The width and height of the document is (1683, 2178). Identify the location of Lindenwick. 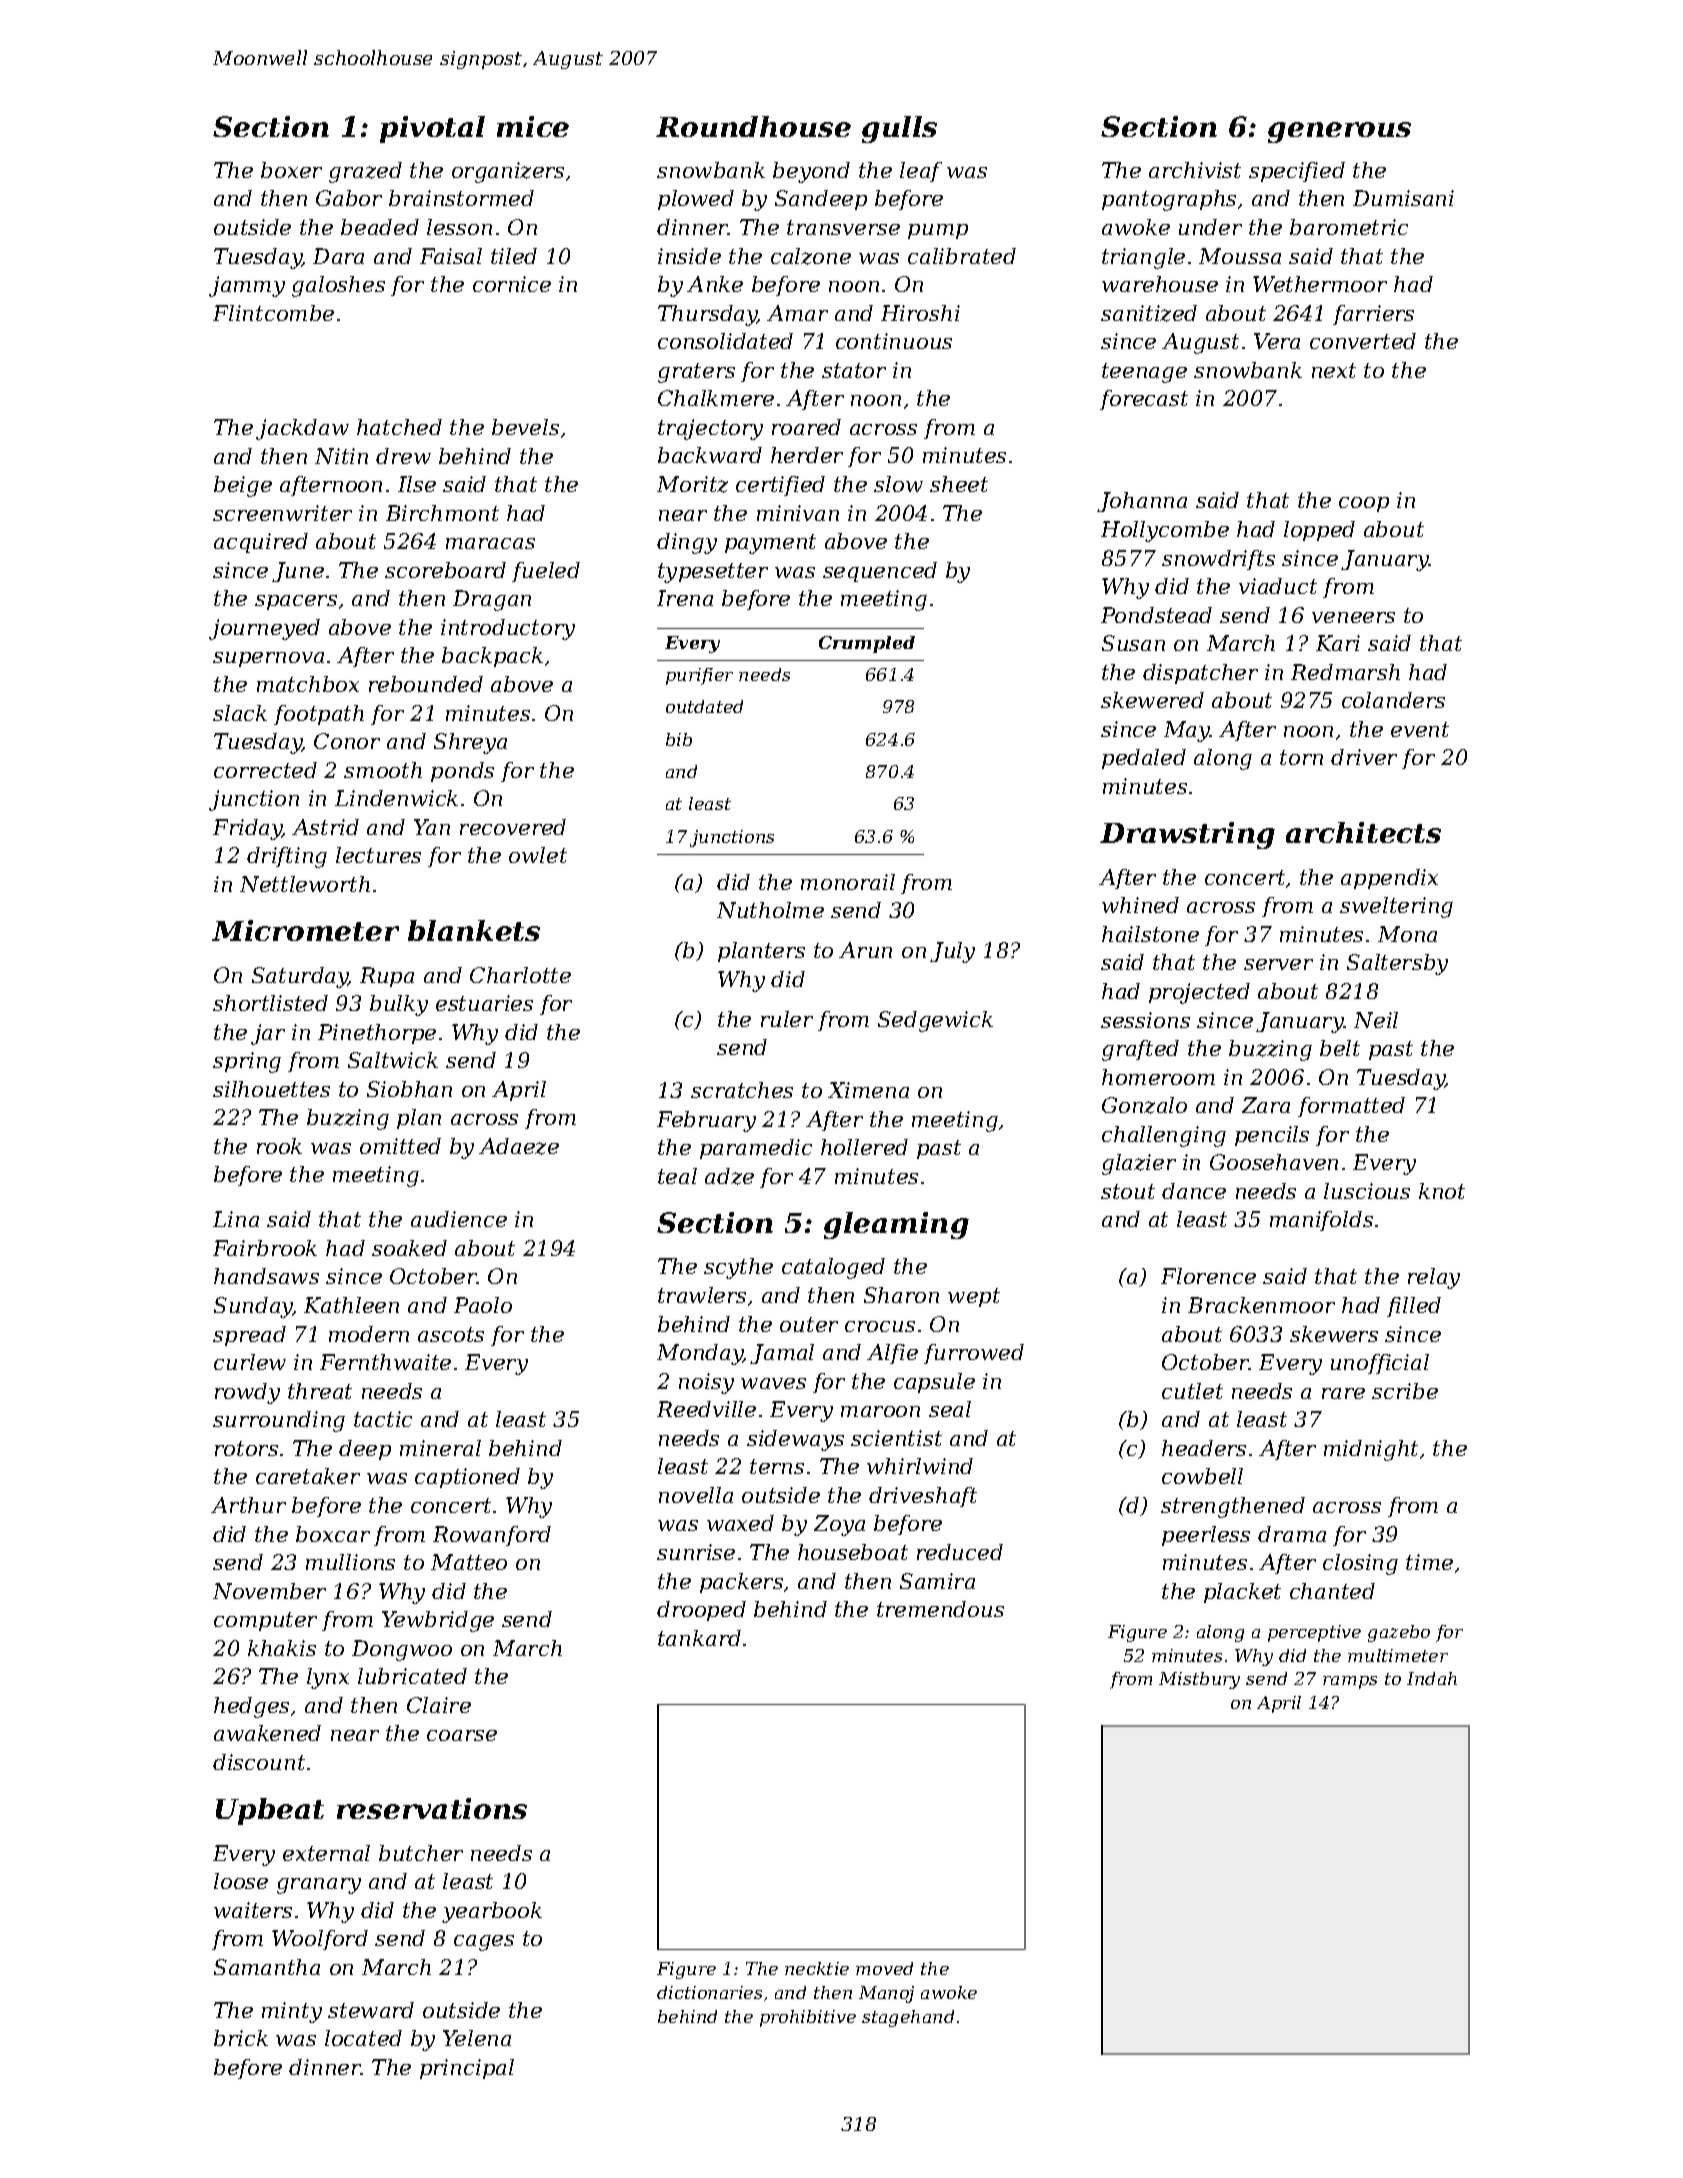
(396, 798).
